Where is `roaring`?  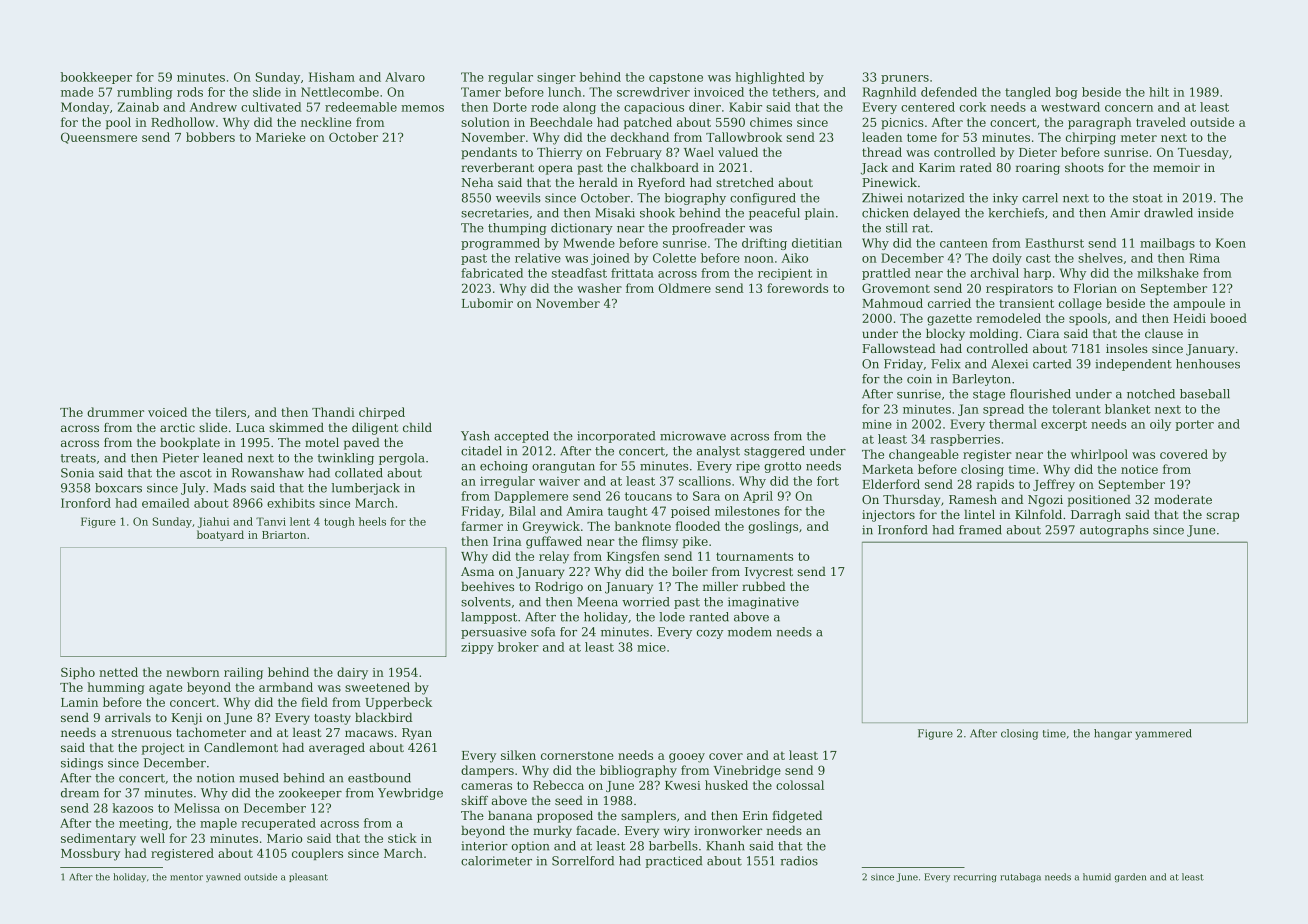
roaring is located at coordinates (1038, 169).
